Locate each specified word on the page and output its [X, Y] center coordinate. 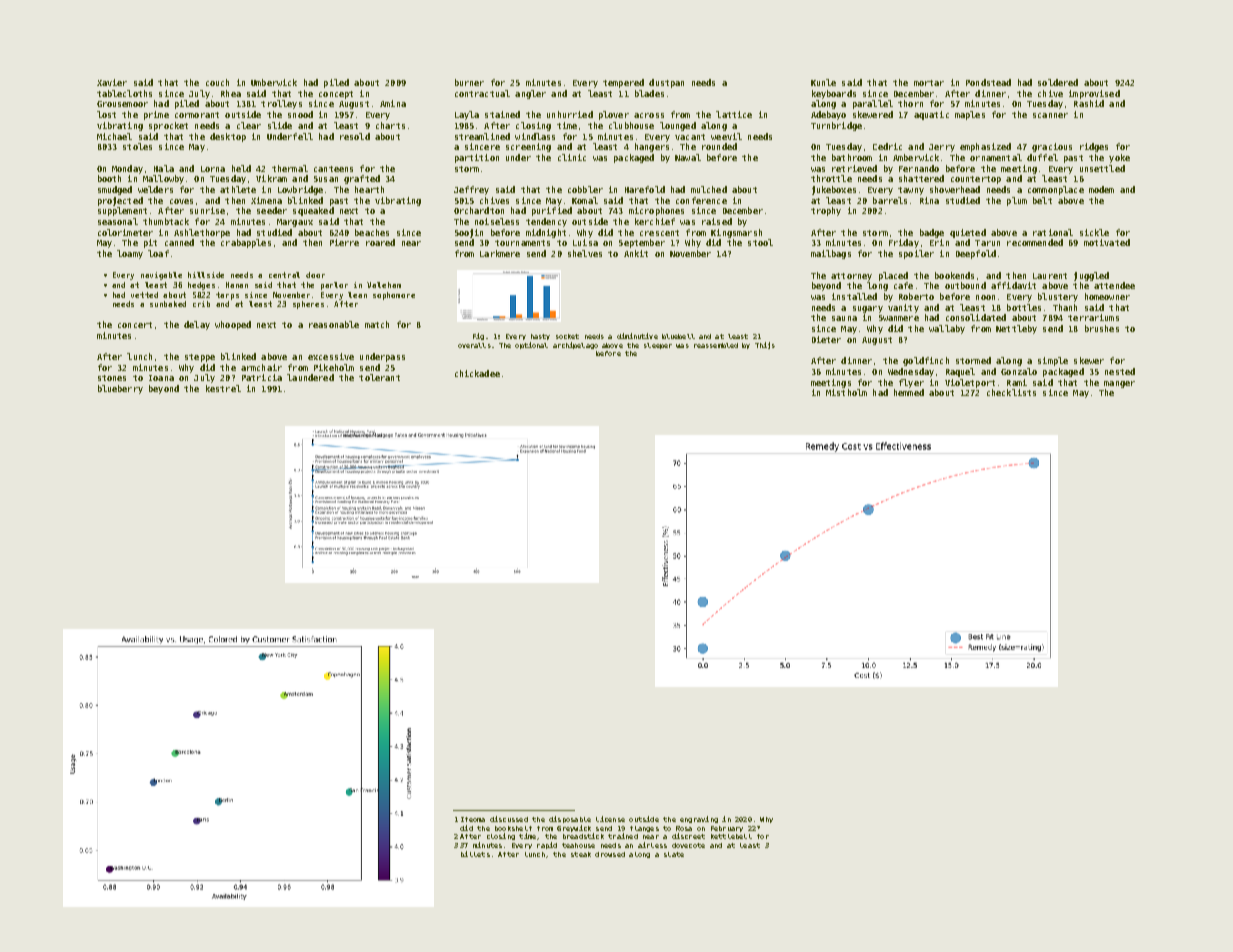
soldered [1058, 82]
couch [217, 82]
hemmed [909, 392]
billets [475, 854]
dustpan [666, 83]
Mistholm [846, 392]
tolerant [379, 377]
